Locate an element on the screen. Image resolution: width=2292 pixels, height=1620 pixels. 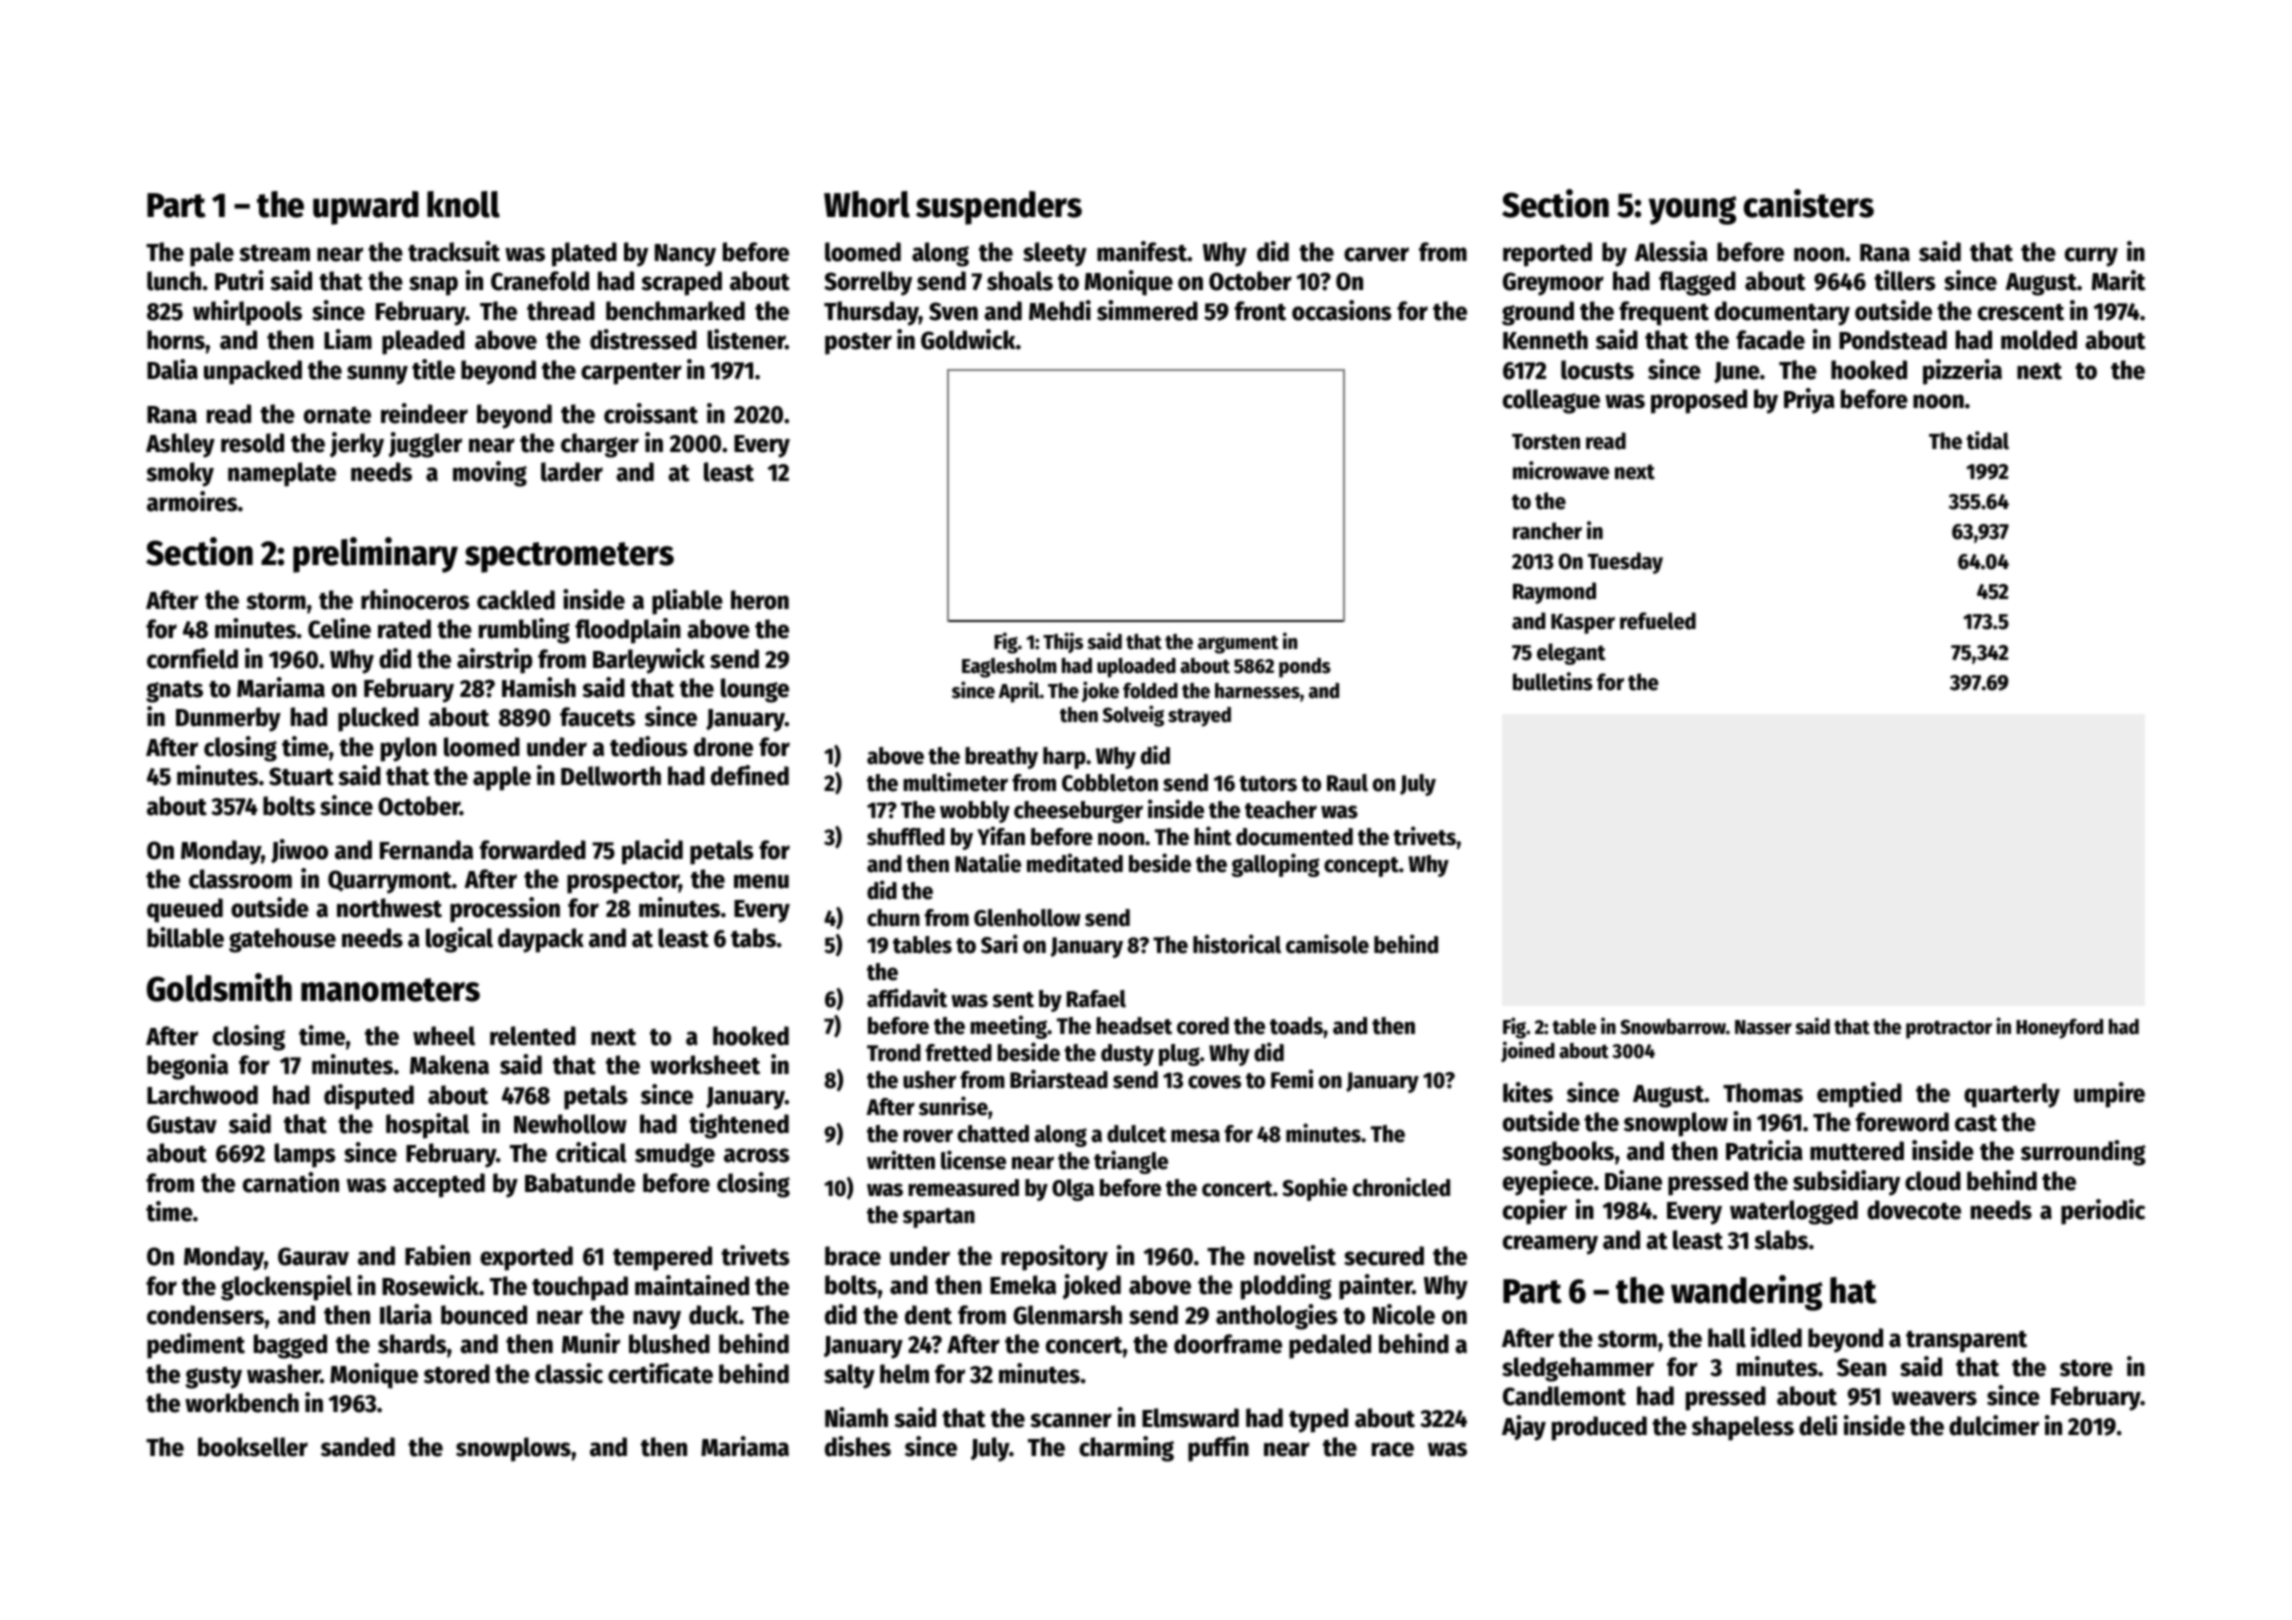
historical is located at coordinates (1237, 944).
